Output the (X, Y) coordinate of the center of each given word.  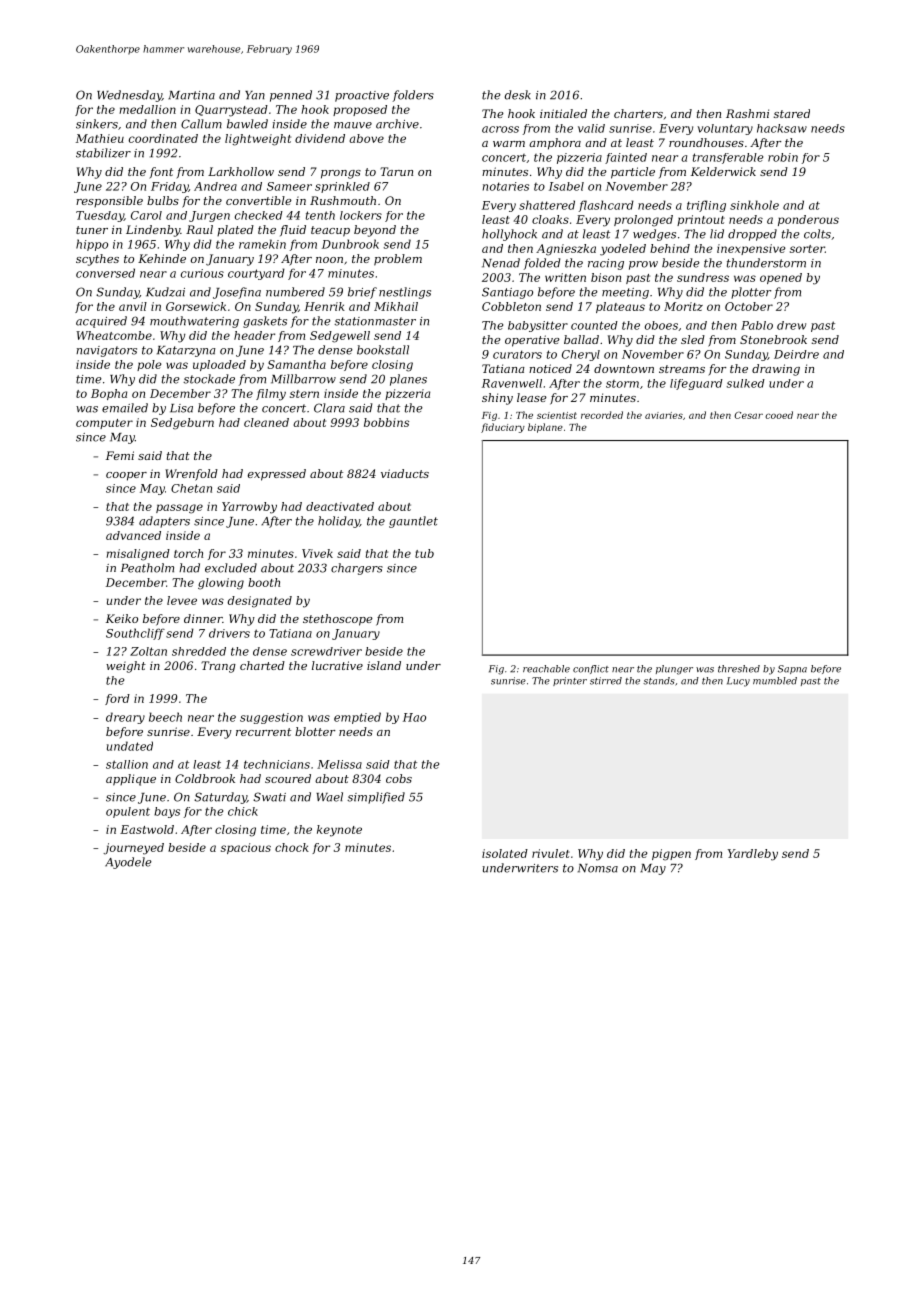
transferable (728, 158)
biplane (545, 428)
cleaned (266, 422)
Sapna (792, 669)
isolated (505, 853)
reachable (546, 669)
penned (291, 96)
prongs (341, 174)
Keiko (122, 618)
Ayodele (128, 863)
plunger (674, 670)
